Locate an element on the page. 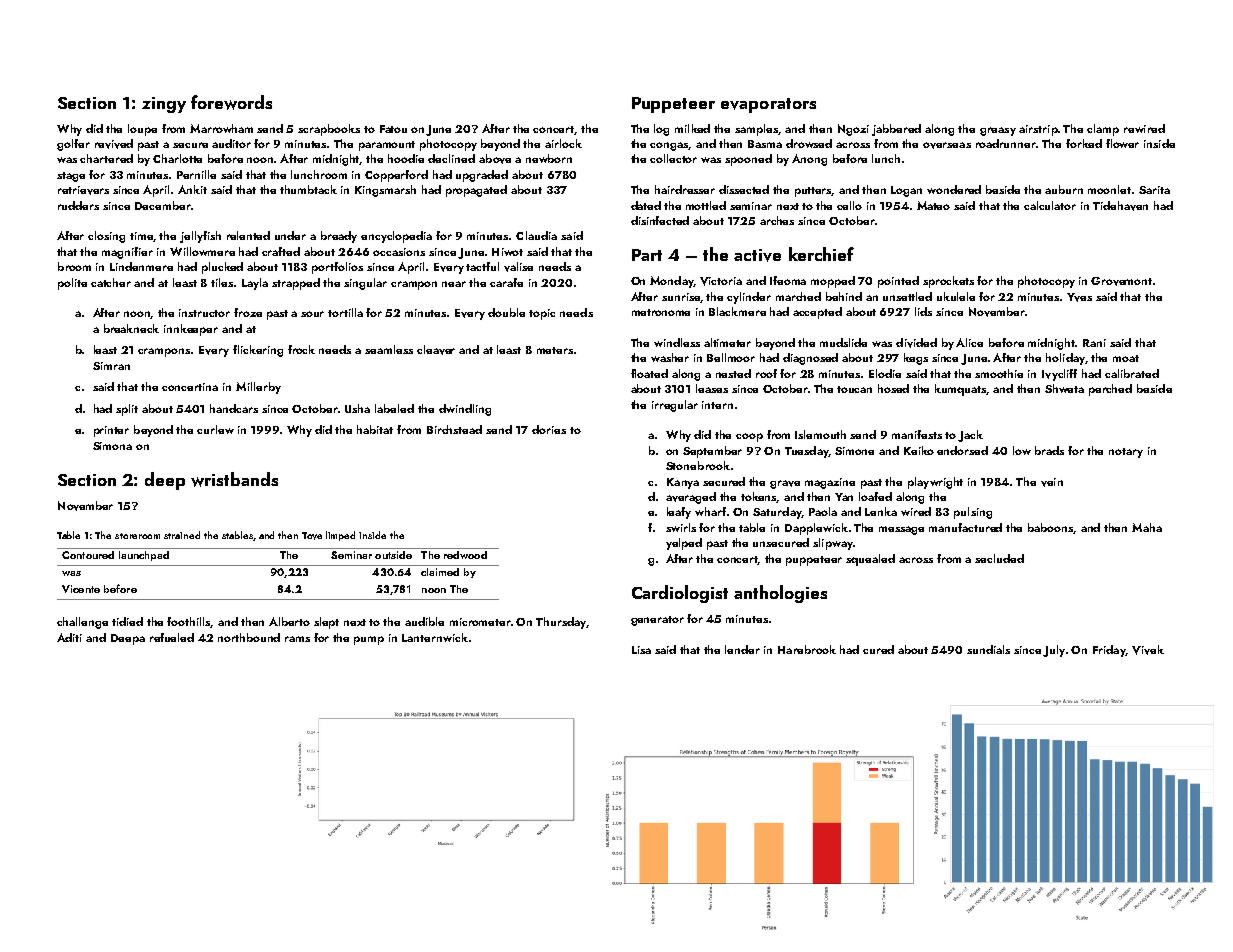 This image has width=1233, height=952. Kanya is located at coordinates (683, 483).
